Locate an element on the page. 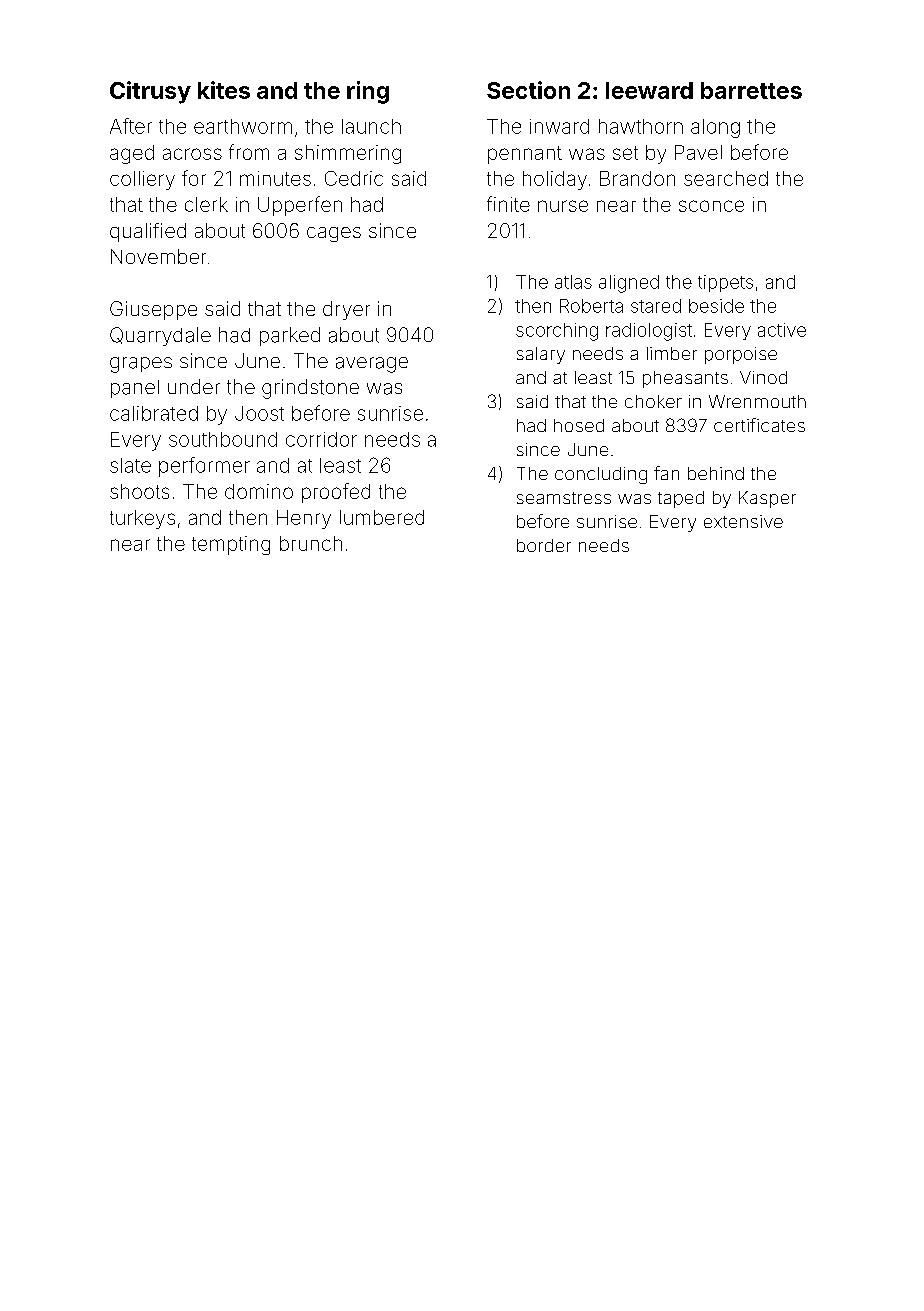 This image has height=1311, width=924. searched is located at coordinates (726, 178).
